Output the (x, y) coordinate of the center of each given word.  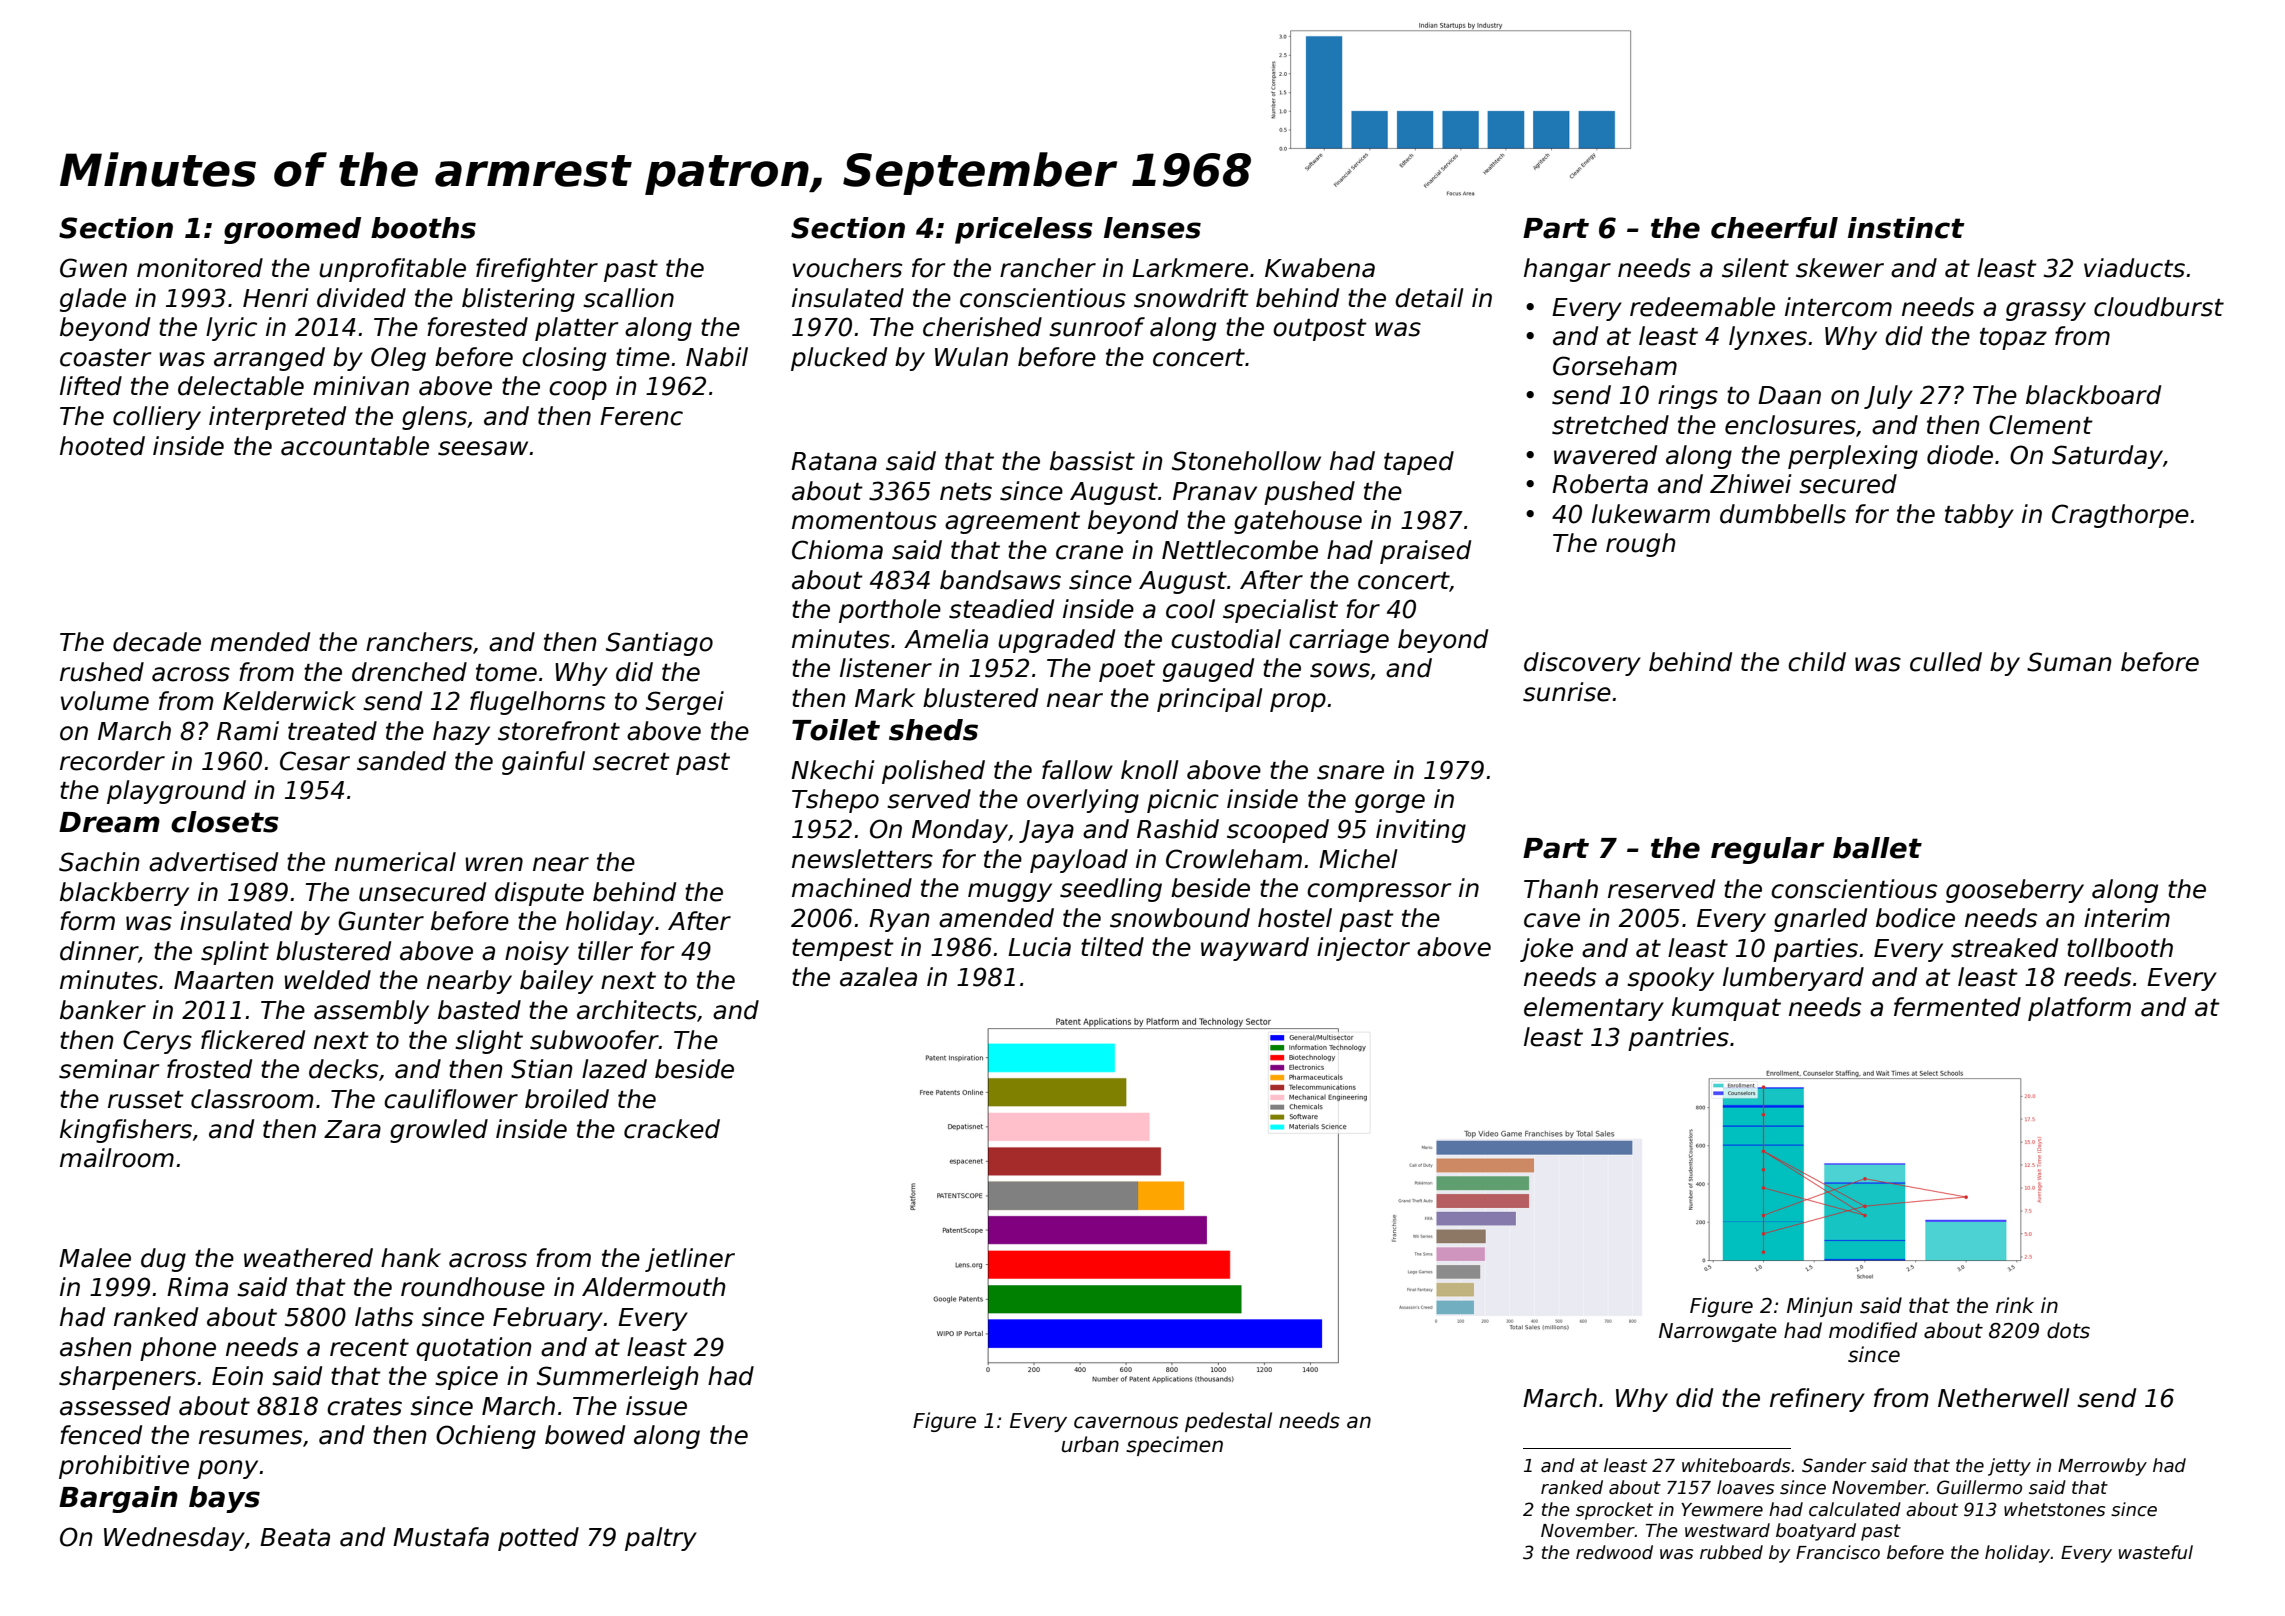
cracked (672, 1129)
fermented (1957, 1007)
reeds (2097, 977)
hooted (102, 446)
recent (369, 1348)
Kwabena (1320, 268)
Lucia (1039, 947)
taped (1419, 463)
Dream (109, 822)
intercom (1838, 307)
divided (361, 298)
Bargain (118, 1499)
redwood (1614, 1552)
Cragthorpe (2120, 516)
